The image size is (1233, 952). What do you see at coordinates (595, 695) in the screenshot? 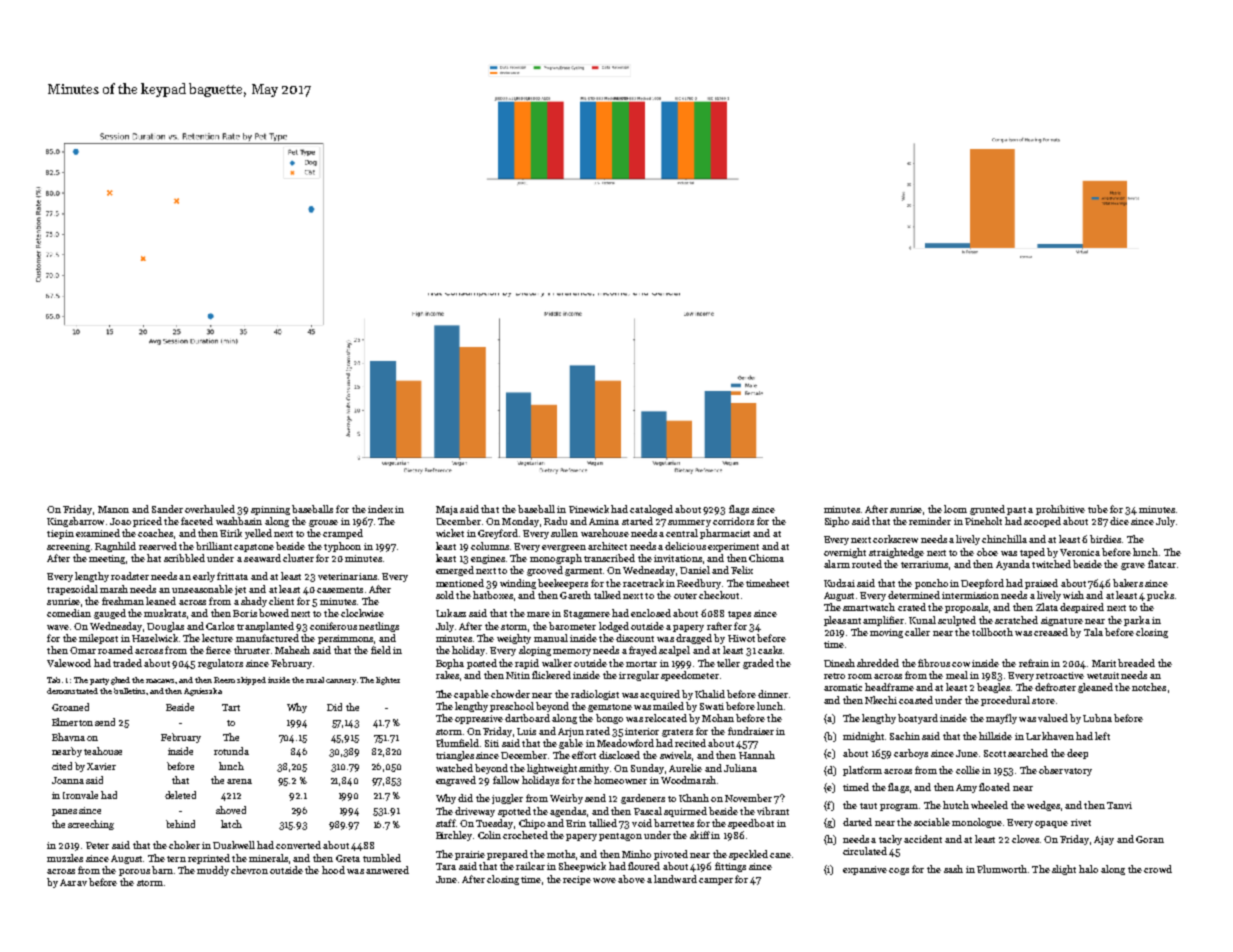
I see `radiologist` at bounding box center [595, 695].
